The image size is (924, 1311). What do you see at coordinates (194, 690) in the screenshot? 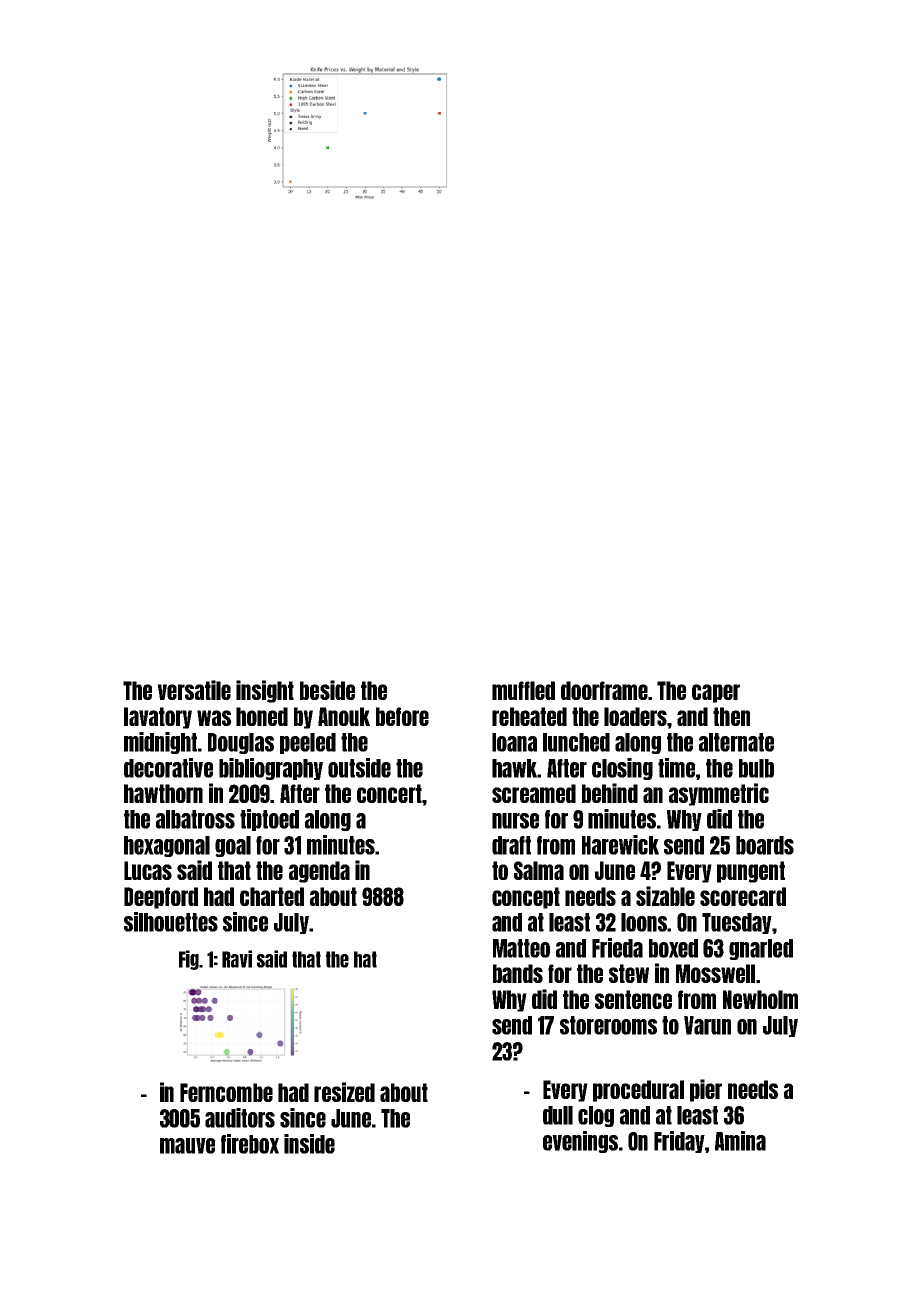
I see `versatile` at bounding box center [194, 690].
